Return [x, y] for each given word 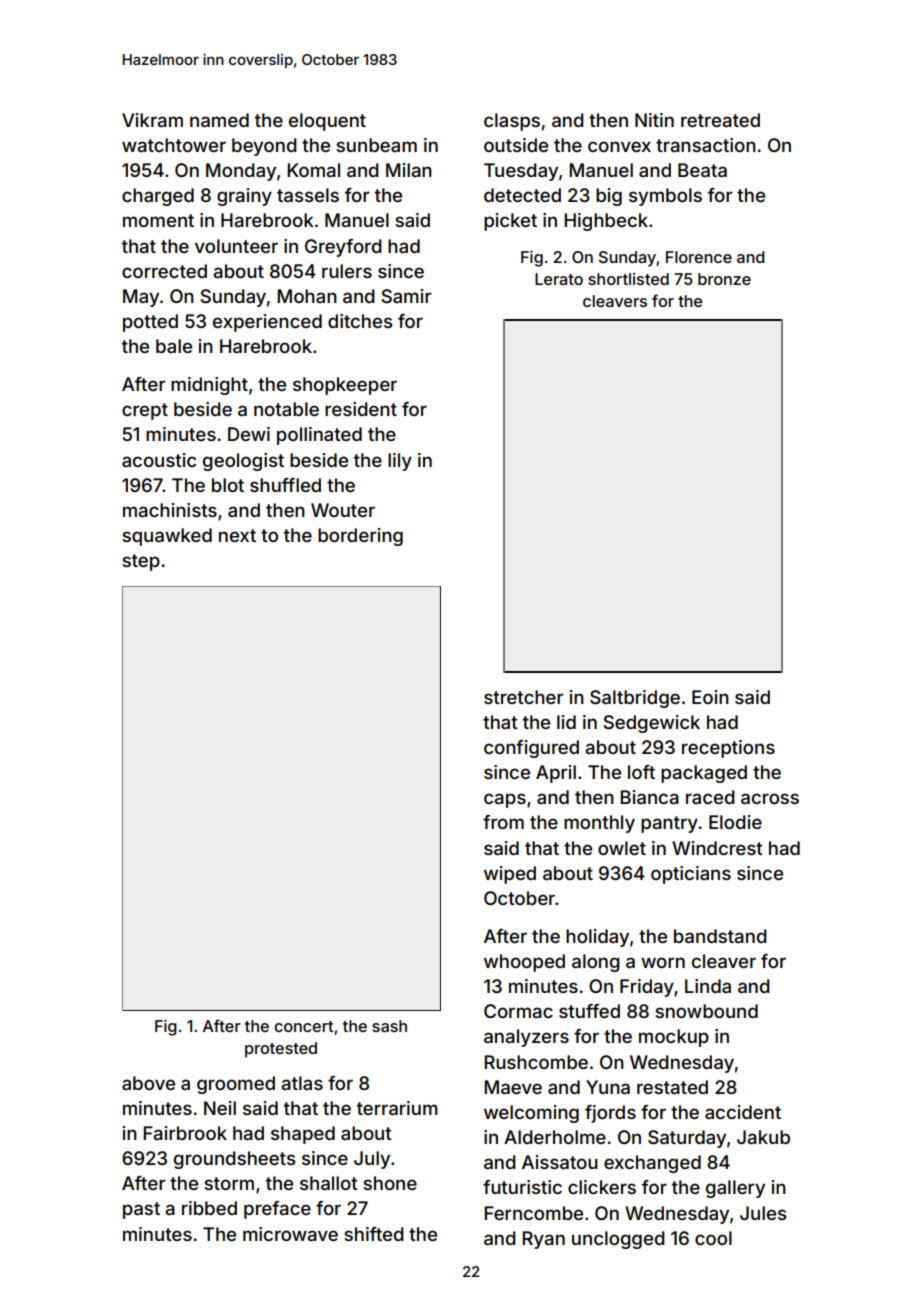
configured [531, 749]
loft [641, 772]
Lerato [559, 279]
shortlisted [628, 279]
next [237, 535]
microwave [290, 1234]
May [141, 298]
